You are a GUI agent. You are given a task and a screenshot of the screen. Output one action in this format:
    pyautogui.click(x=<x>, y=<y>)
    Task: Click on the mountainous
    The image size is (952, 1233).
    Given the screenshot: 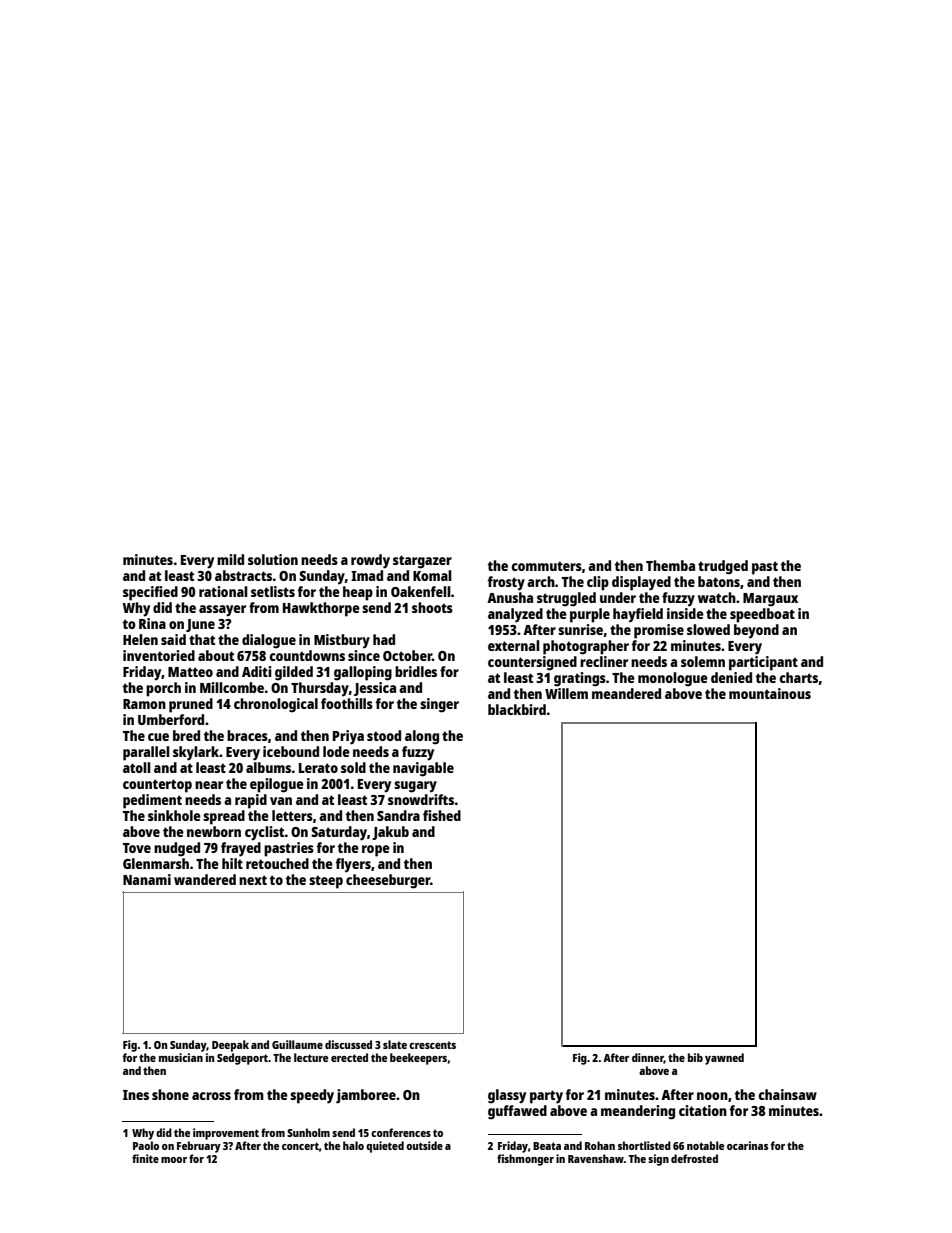 What is the action you would take?
    pyautogui.click(x=770, y=693)
